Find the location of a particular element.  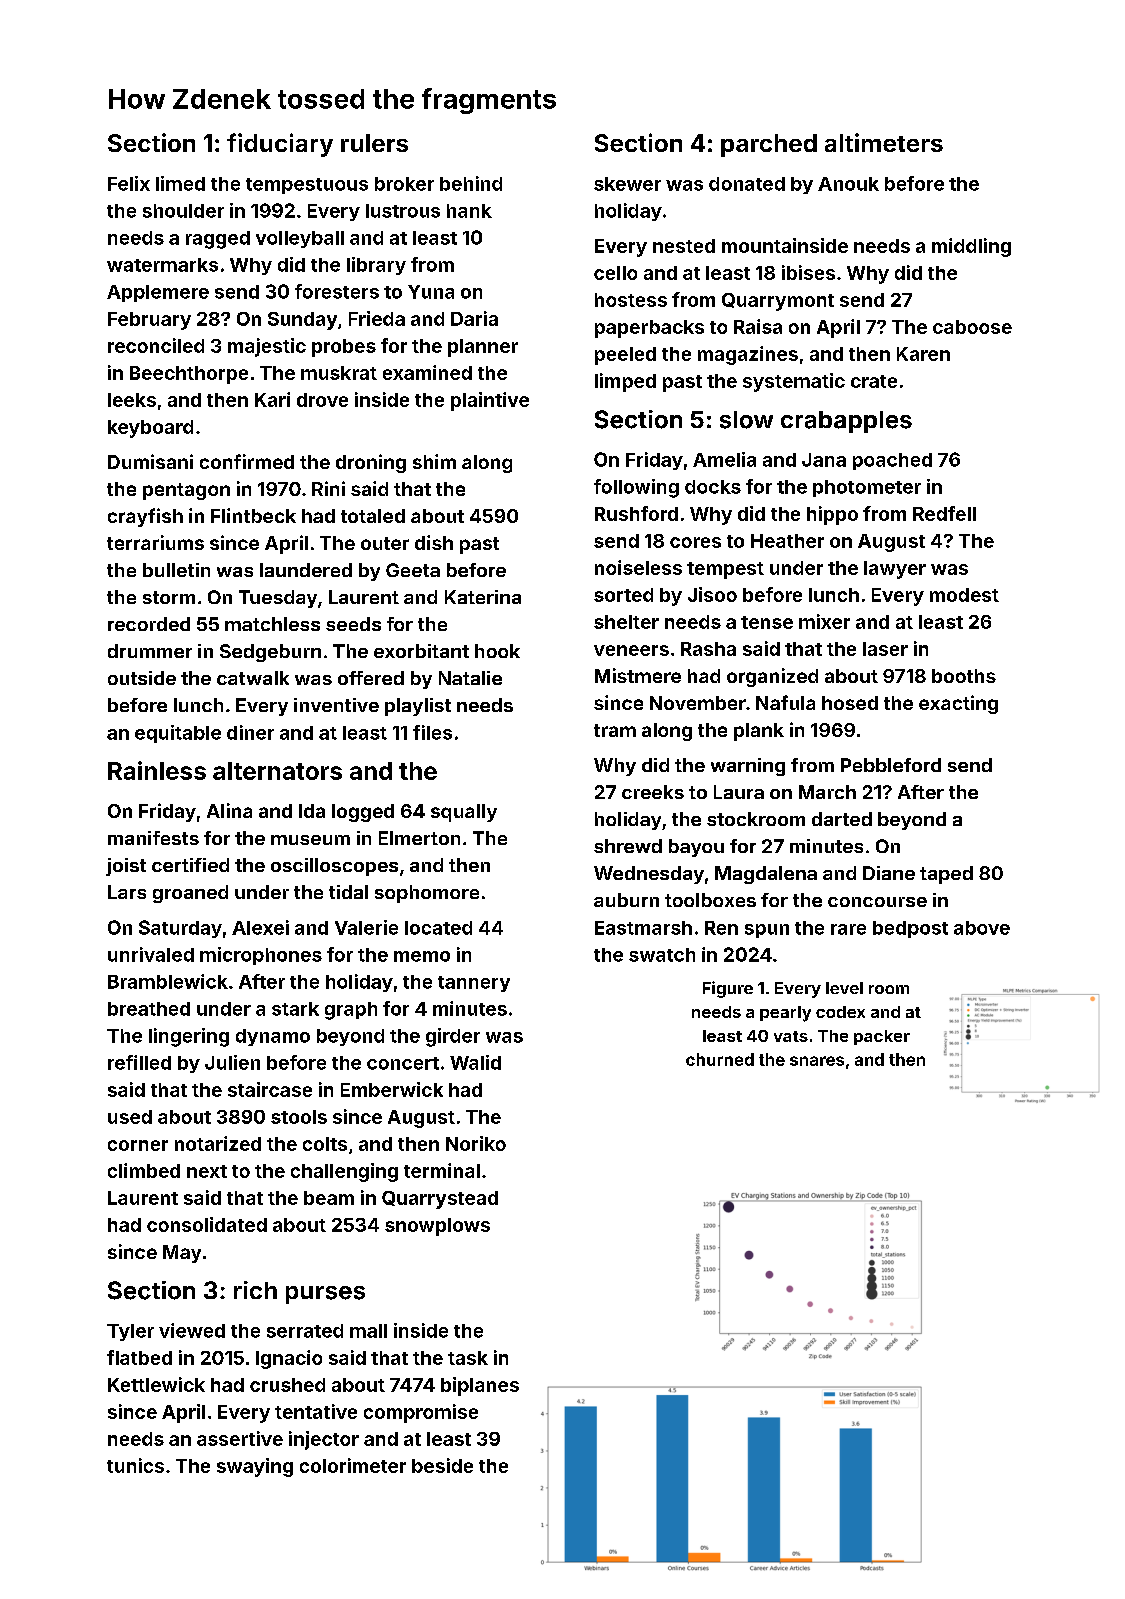

rulers is located at coordinates (374, 143).
